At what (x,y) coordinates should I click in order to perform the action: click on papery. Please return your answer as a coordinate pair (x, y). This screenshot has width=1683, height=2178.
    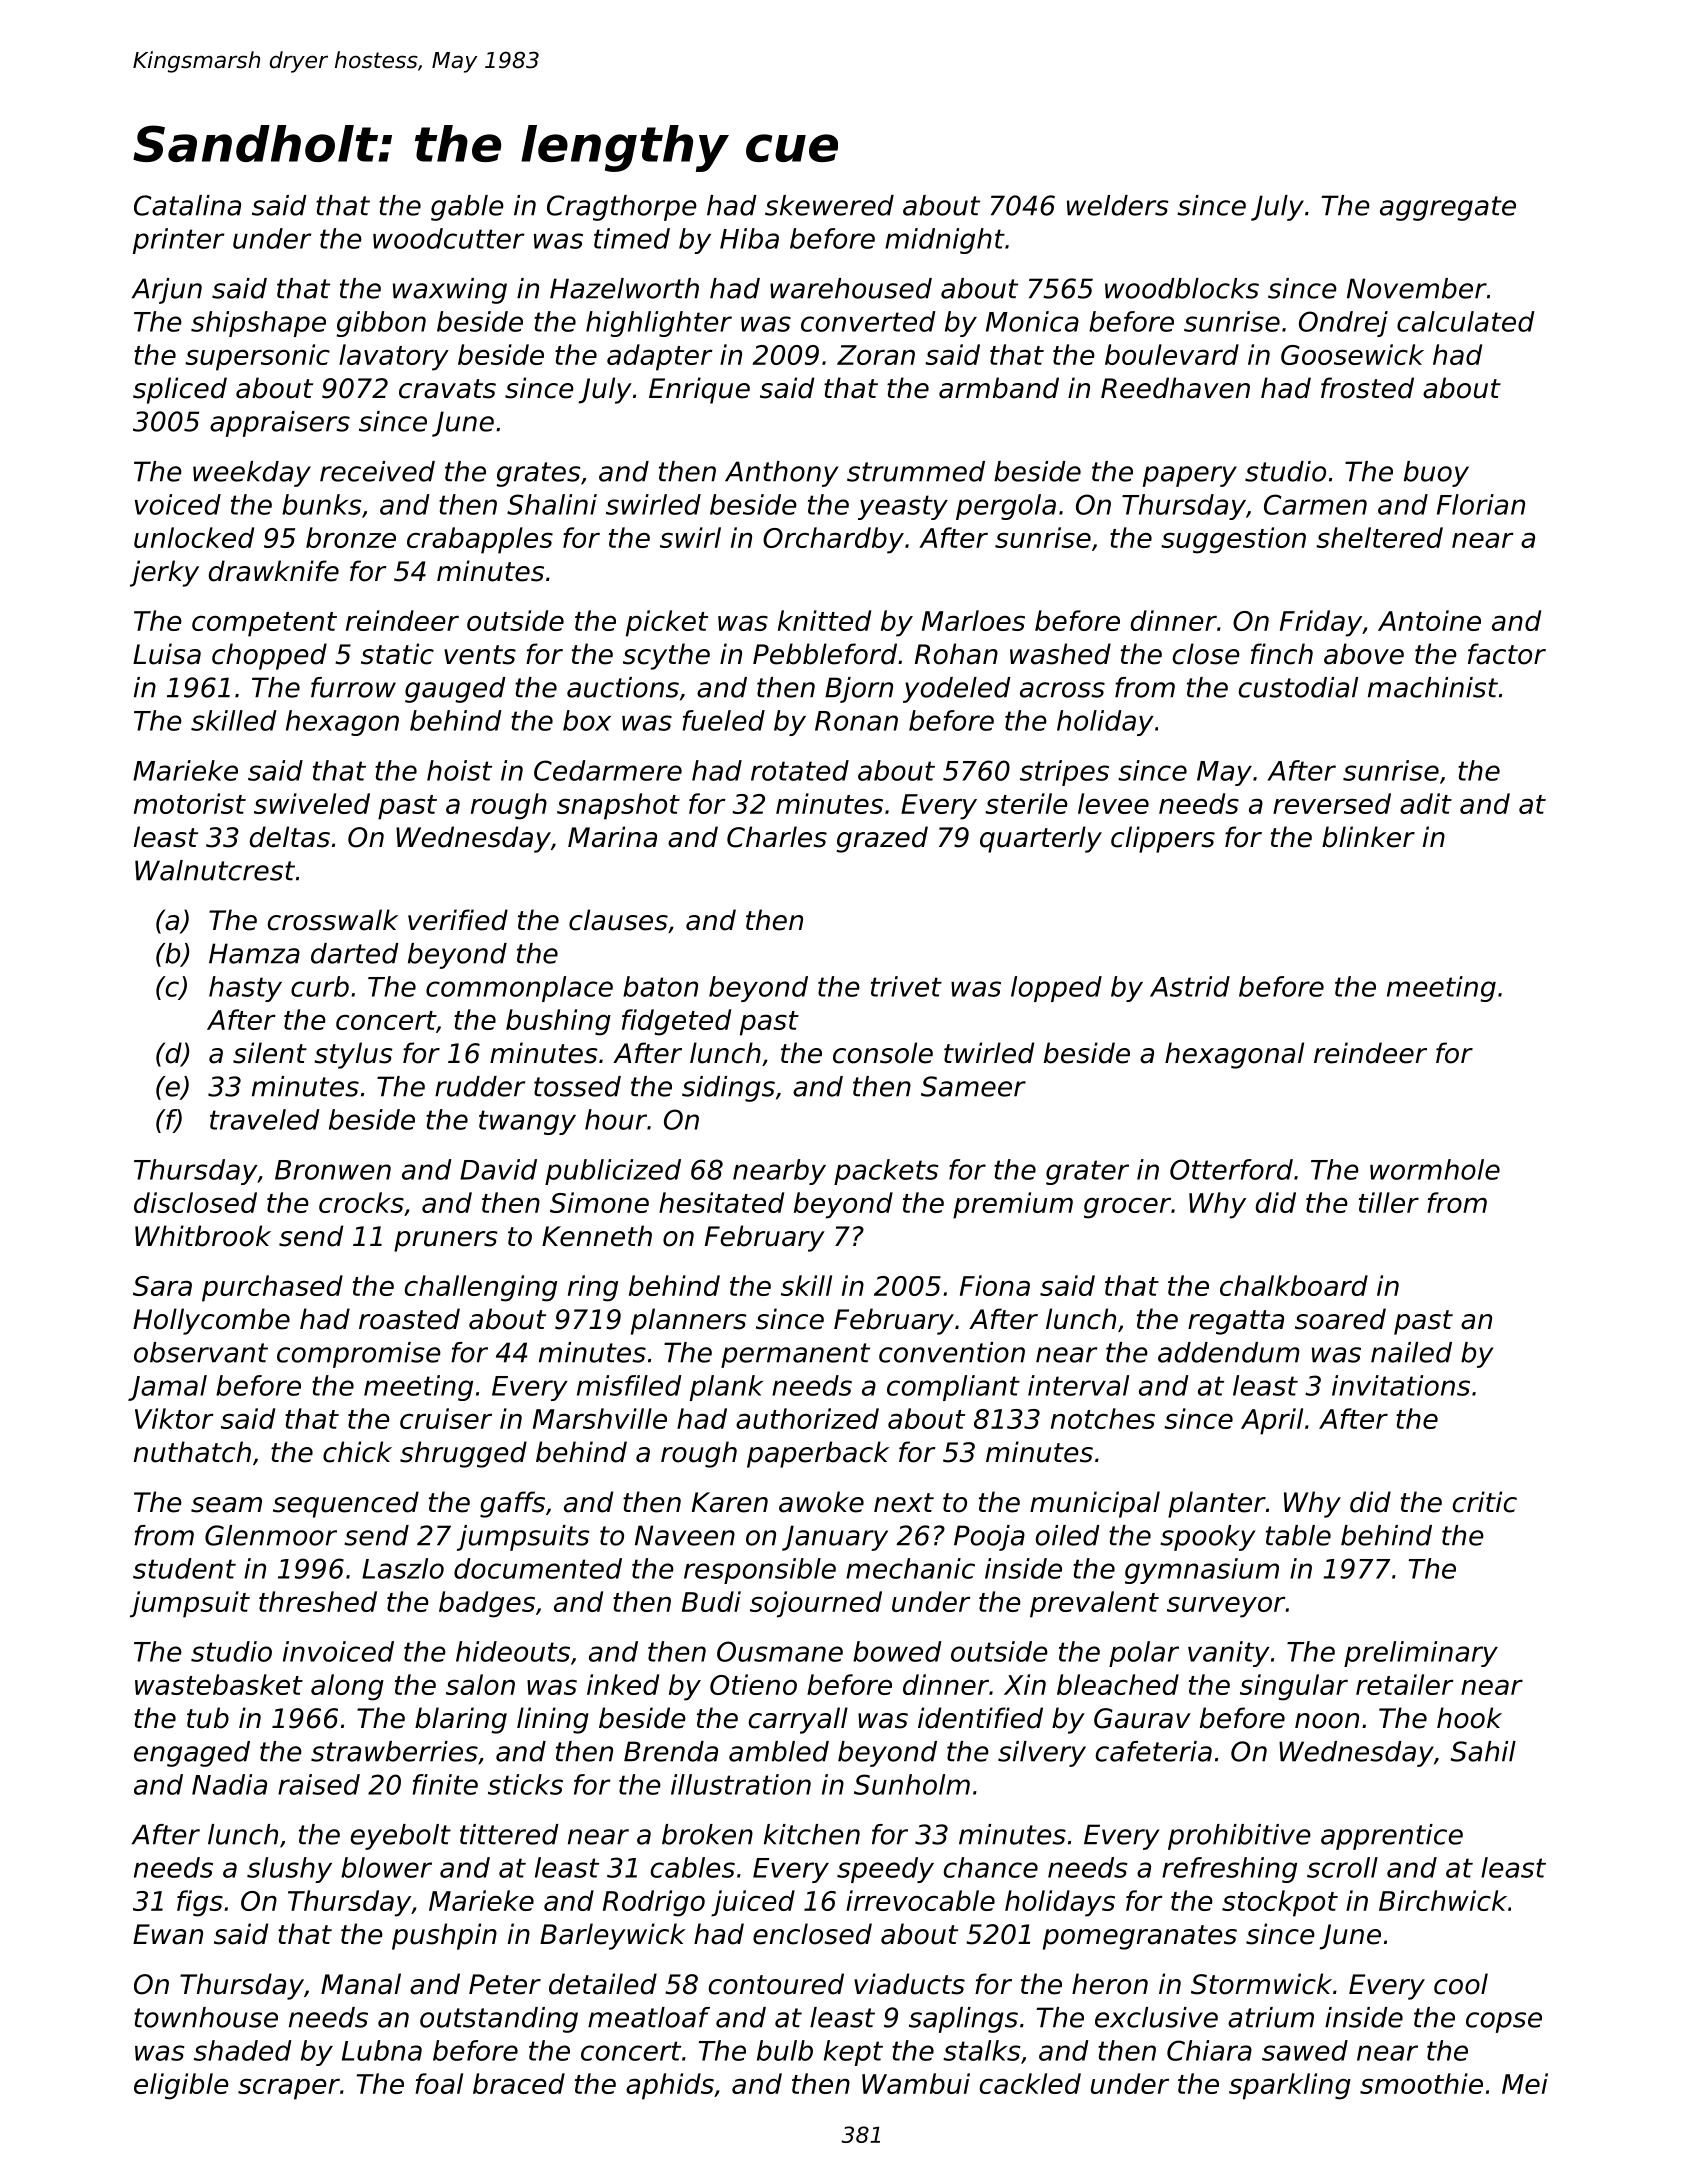
    Looking at the image, I should click on (1190, 476).
